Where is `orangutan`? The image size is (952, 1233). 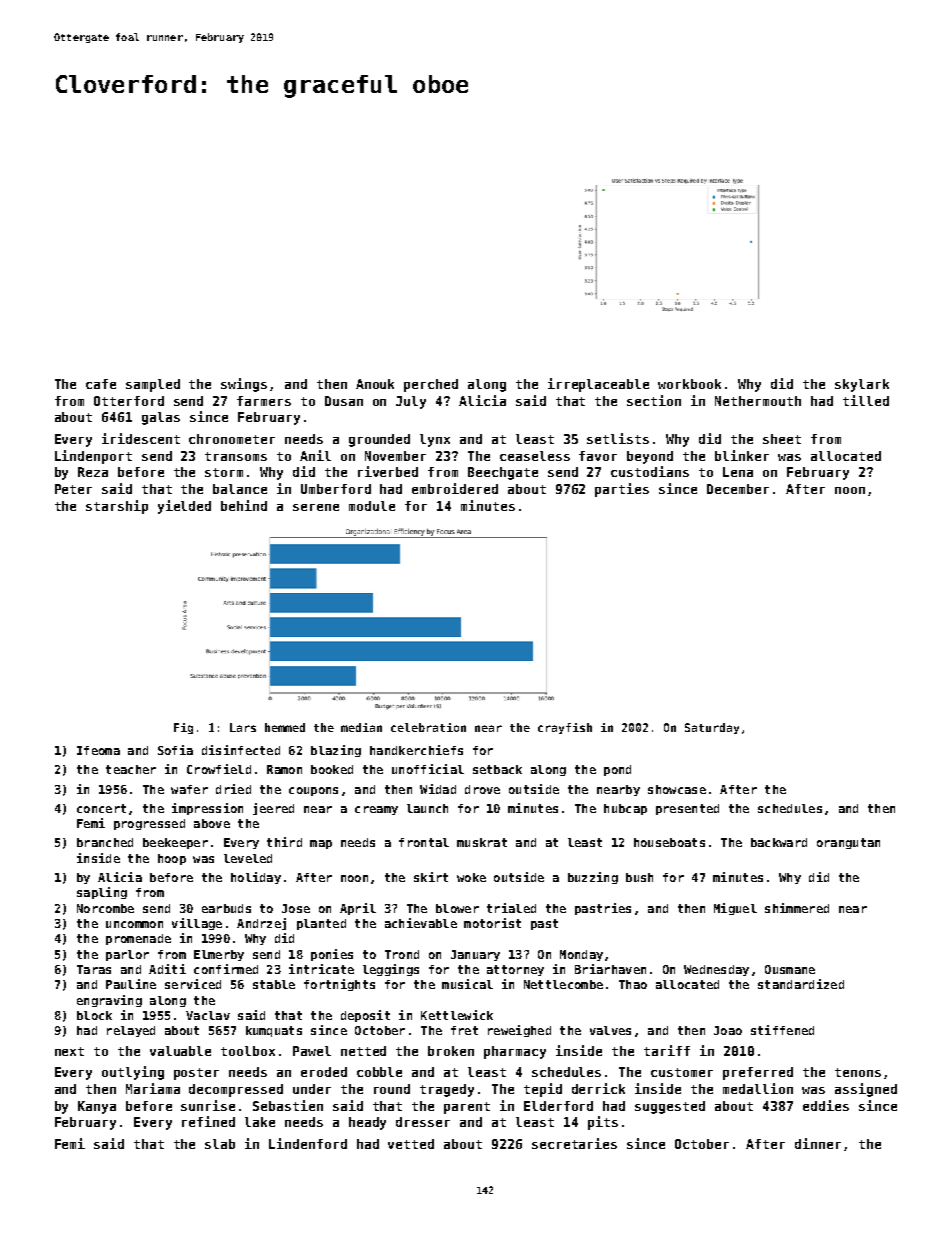 orangutan is located at coordinates (848, 843).
